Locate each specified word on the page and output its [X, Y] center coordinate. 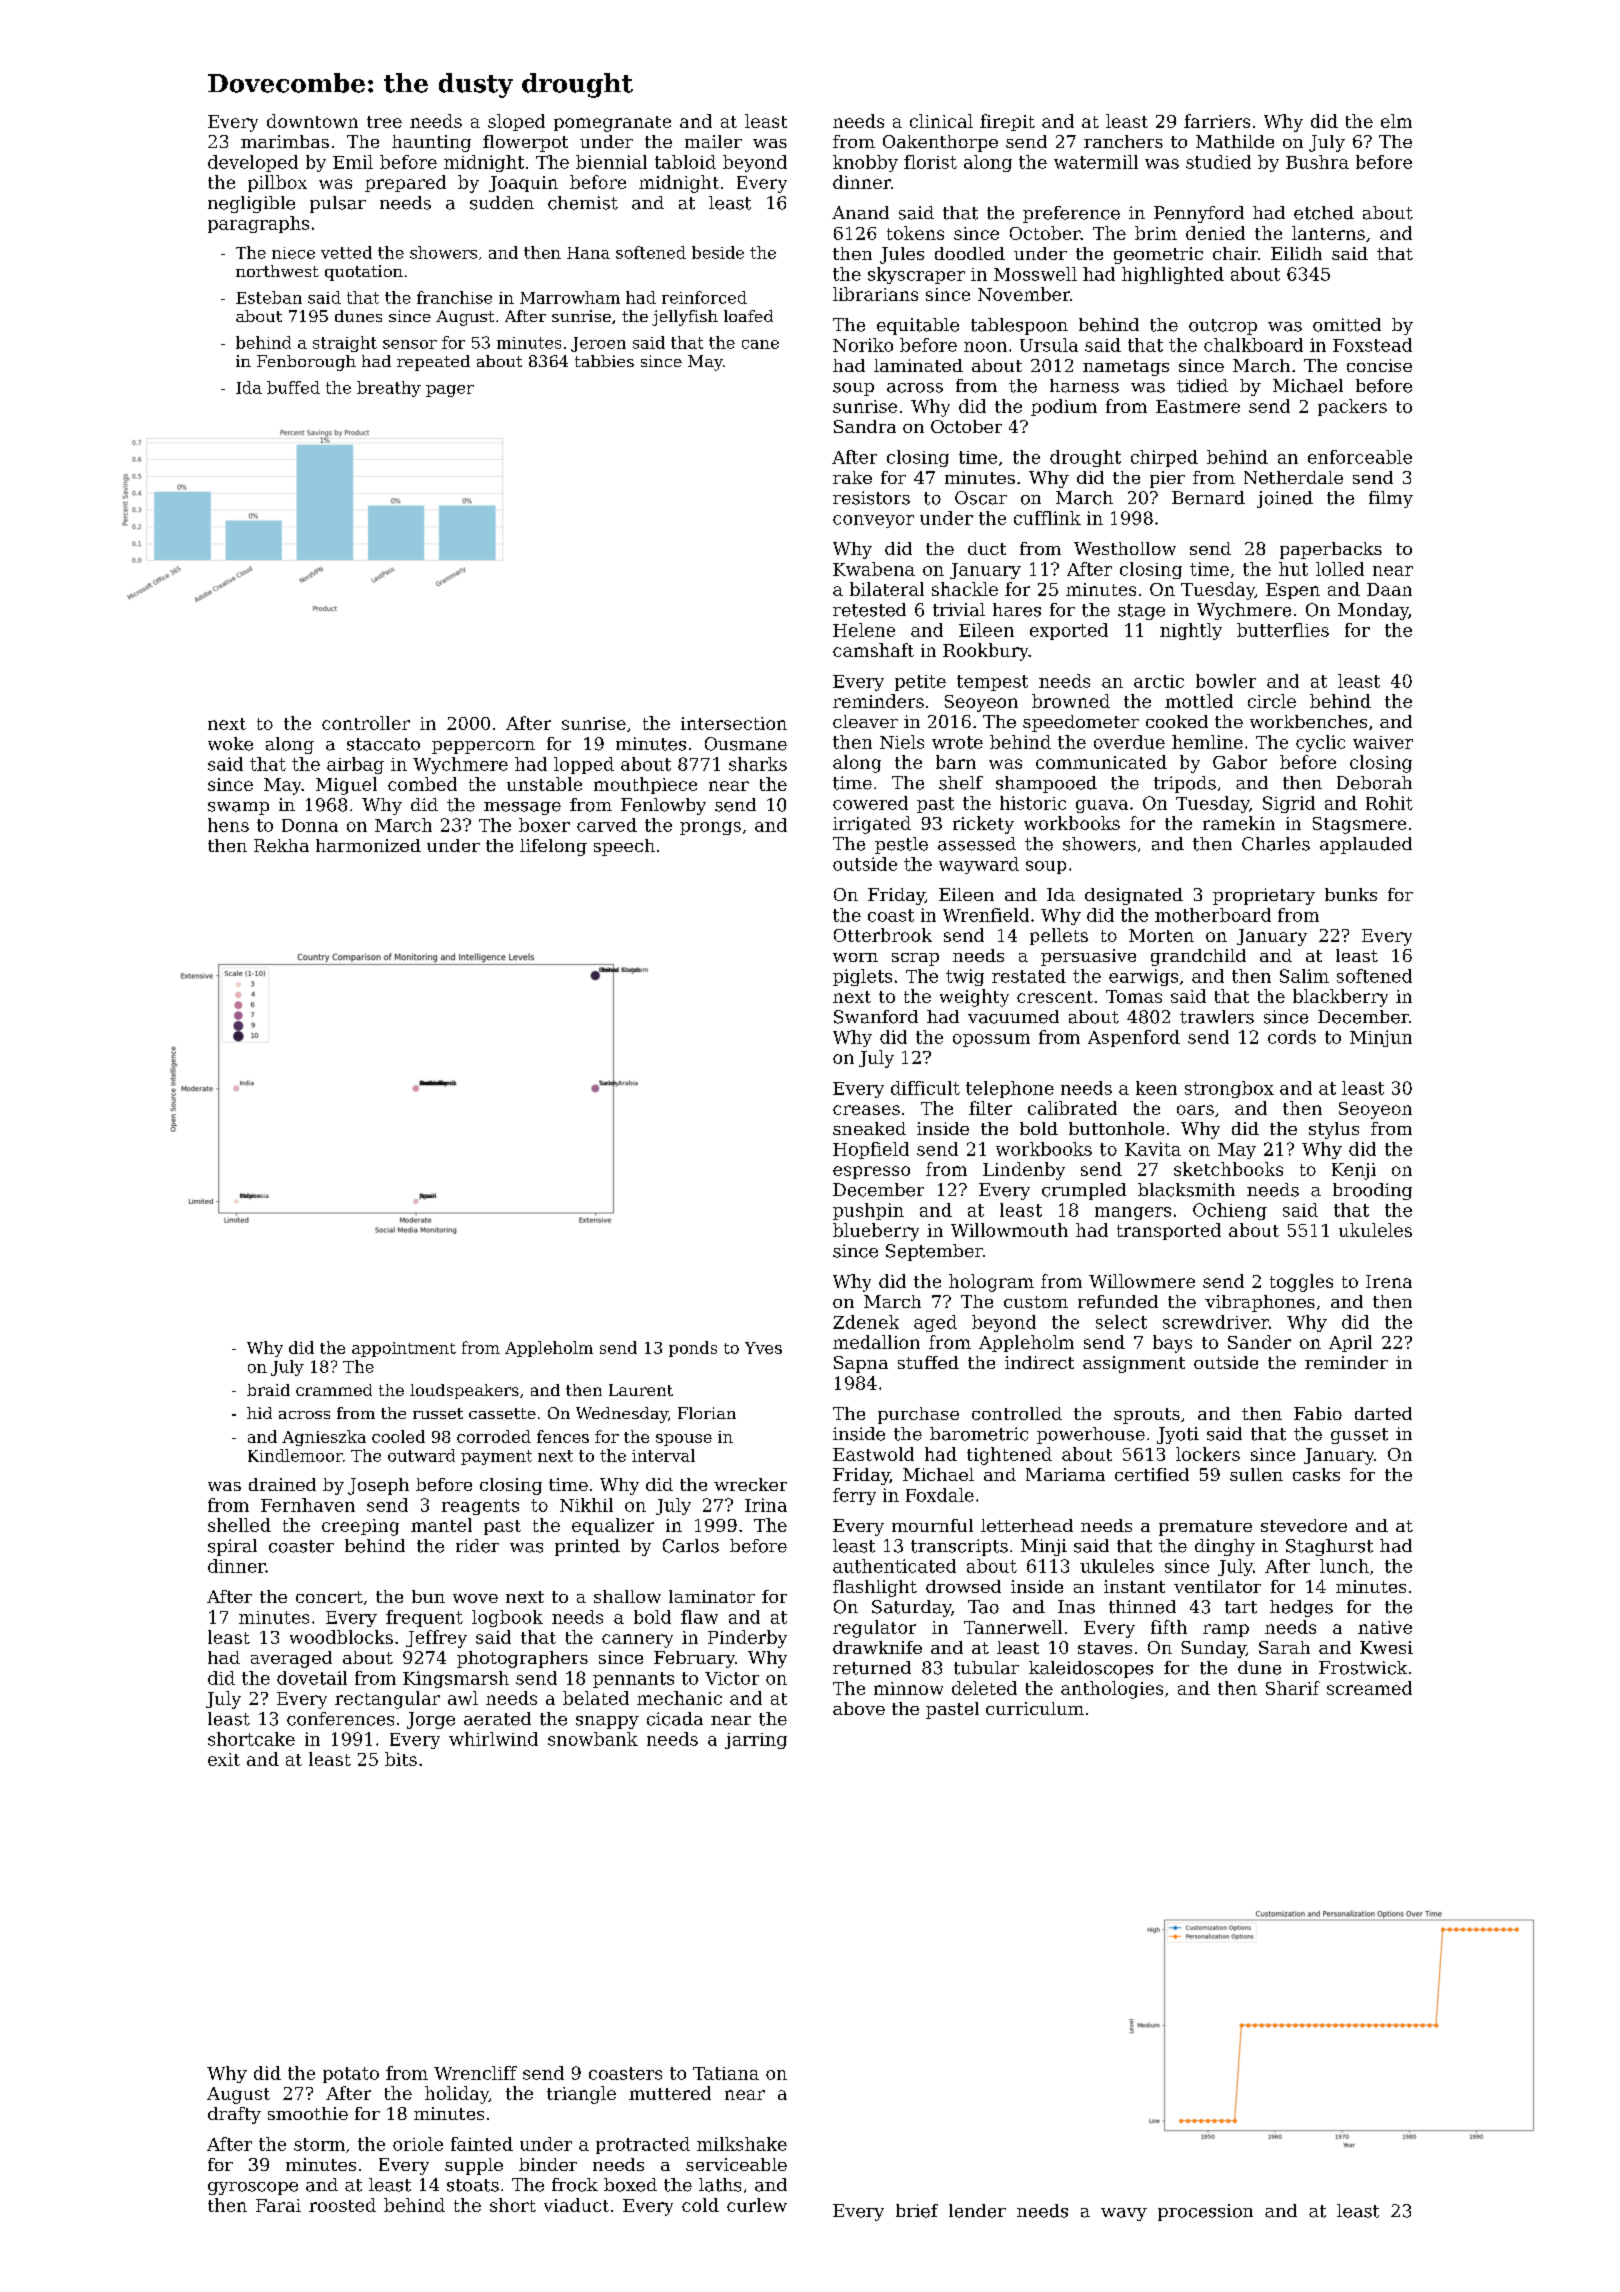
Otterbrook [883, 935]
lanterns [1328, 233]
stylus [1334, 1130]
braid [268, 1390]
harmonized [368, 845]
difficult [925, 1088]
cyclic [1320, 743]
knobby [865, 163]
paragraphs [258, 224]
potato [351, 2075]
